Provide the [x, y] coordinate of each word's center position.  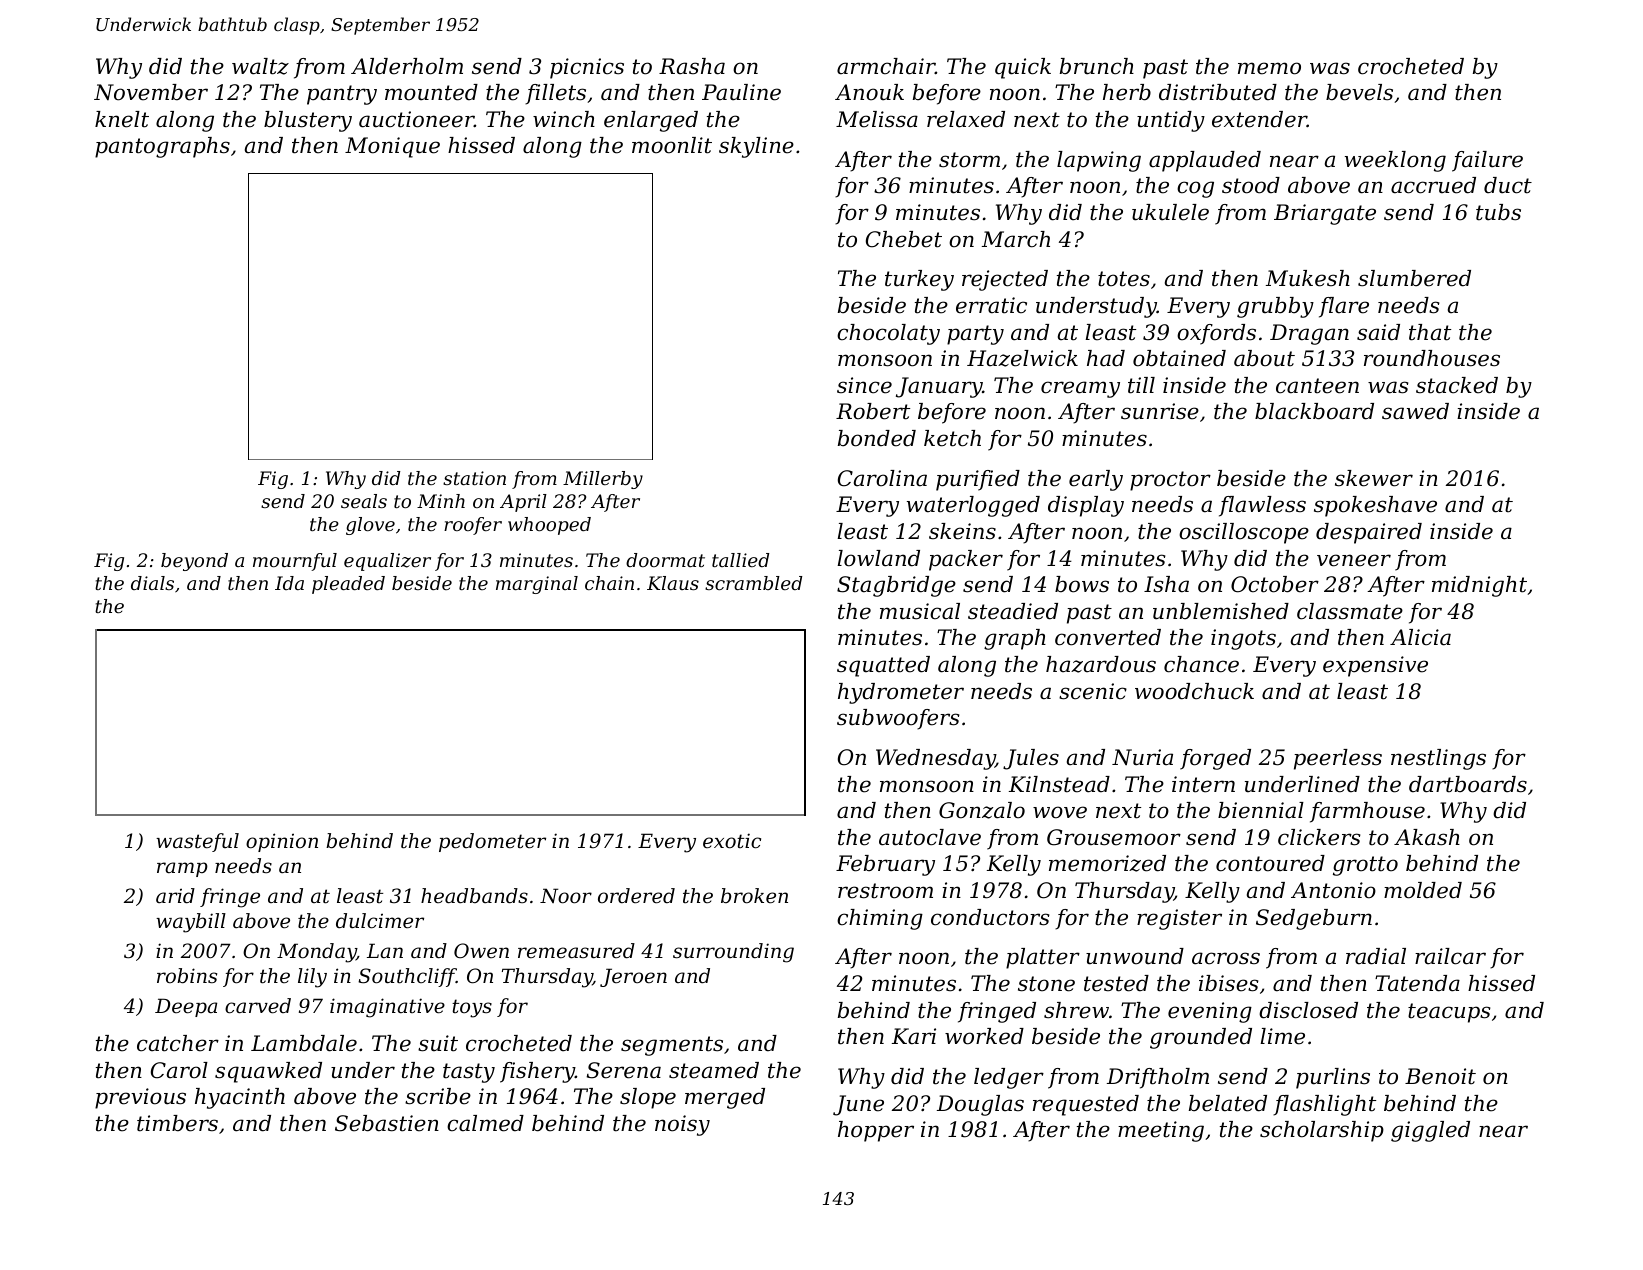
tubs [1498, 212]
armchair [886, 66]
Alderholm [407, 66]
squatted [883, 666]
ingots [1243, 639]
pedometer [492, 842]
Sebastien [387, 1123]
